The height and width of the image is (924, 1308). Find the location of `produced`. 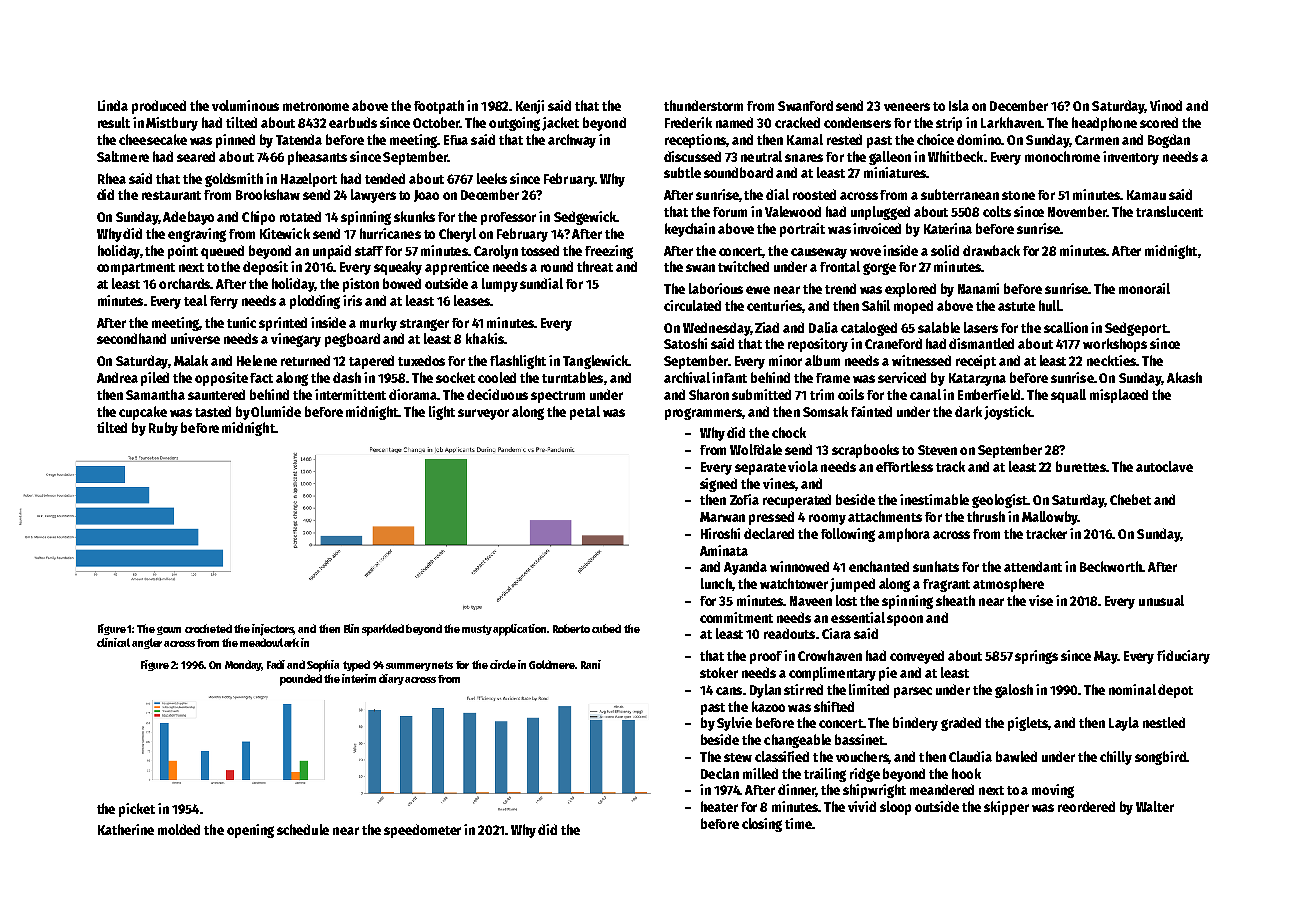

produced is located at coordinates (159, 107).
